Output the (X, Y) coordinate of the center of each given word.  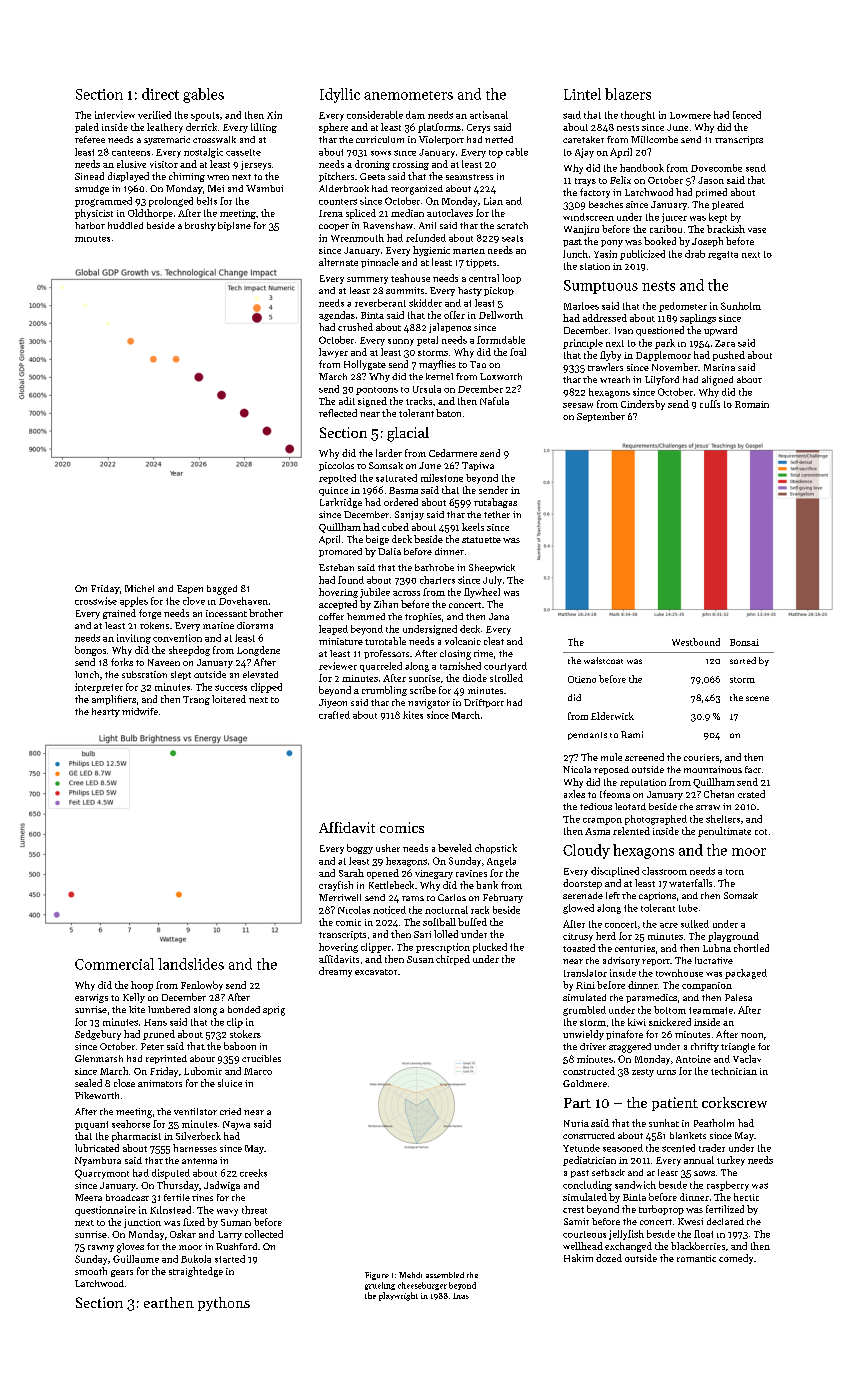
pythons (224, 1304)
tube (688, 908)
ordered (401, 502)
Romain (752, 404)
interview (115, 115)
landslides (191, 964)
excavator (376, 972)
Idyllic (340, 95)
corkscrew (734, 1102)
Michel (139, 588)
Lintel (582, 94)
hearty (106, 712)
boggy (360, 849)
